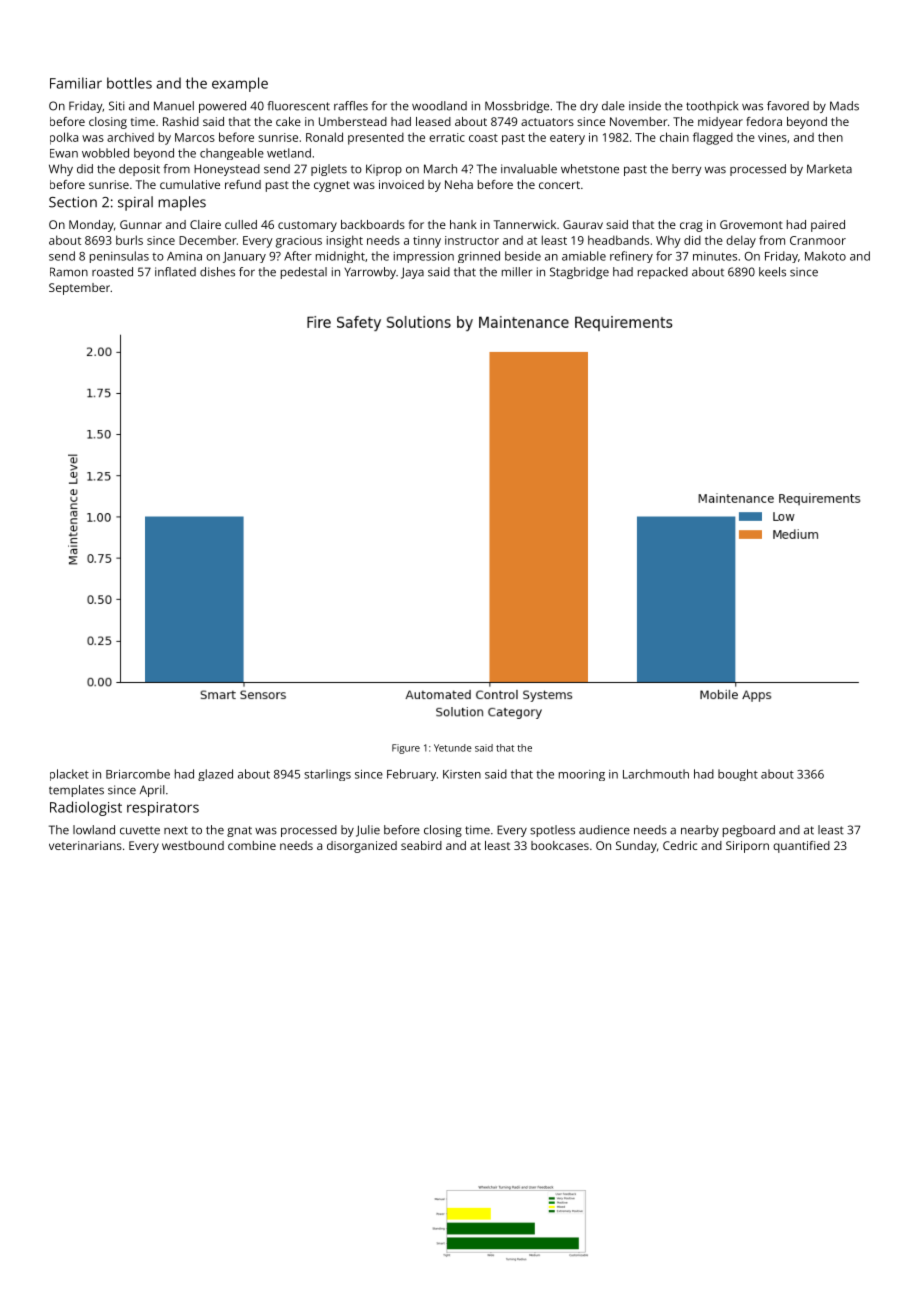 The height and width of the document is (1308, 924). Describe the element at coordinates (85, 845) in the document. I see `veterinarians` at that location.
